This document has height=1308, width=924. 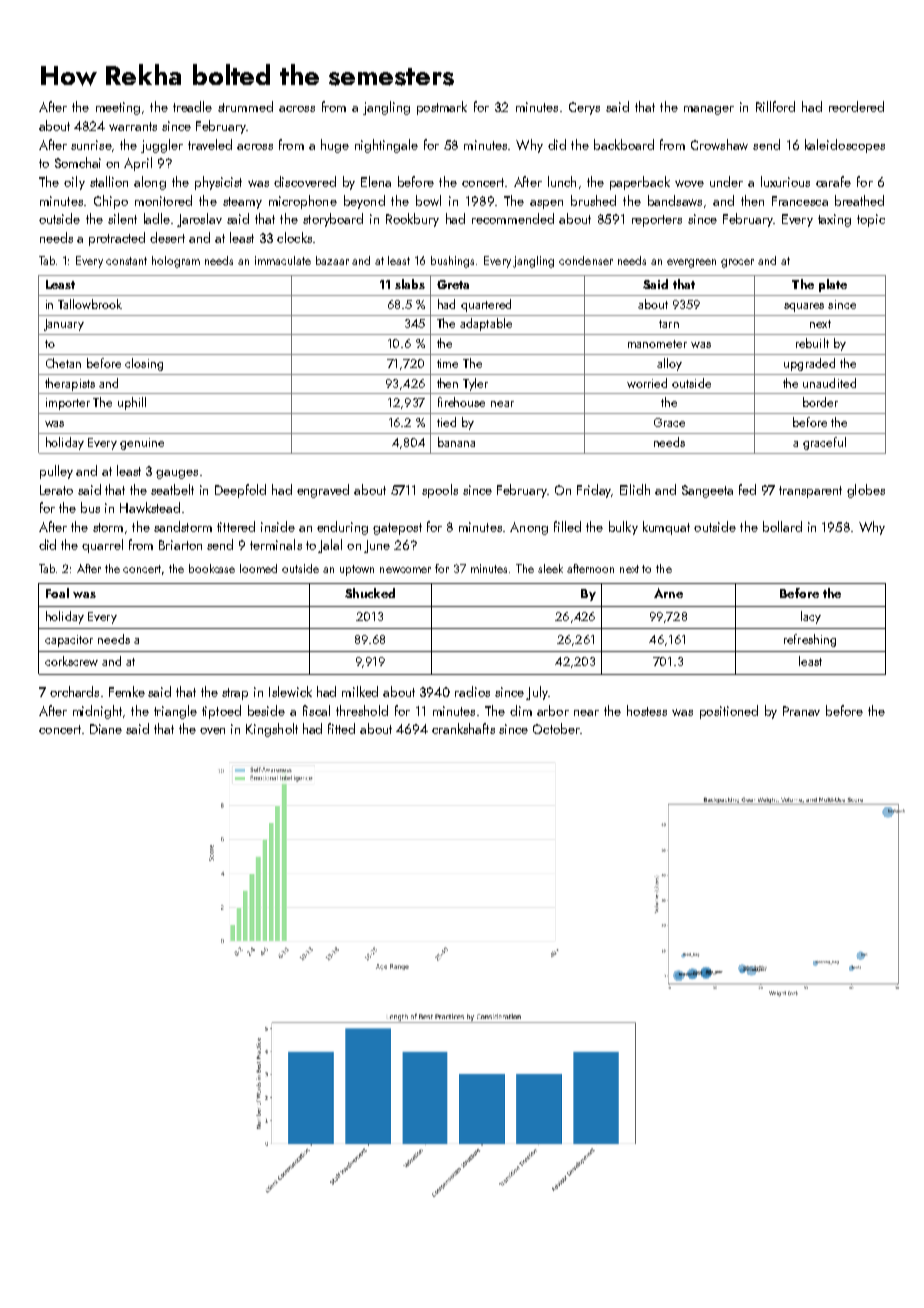 I want to click on Tallowbrook, so click(x=90, y=304).
